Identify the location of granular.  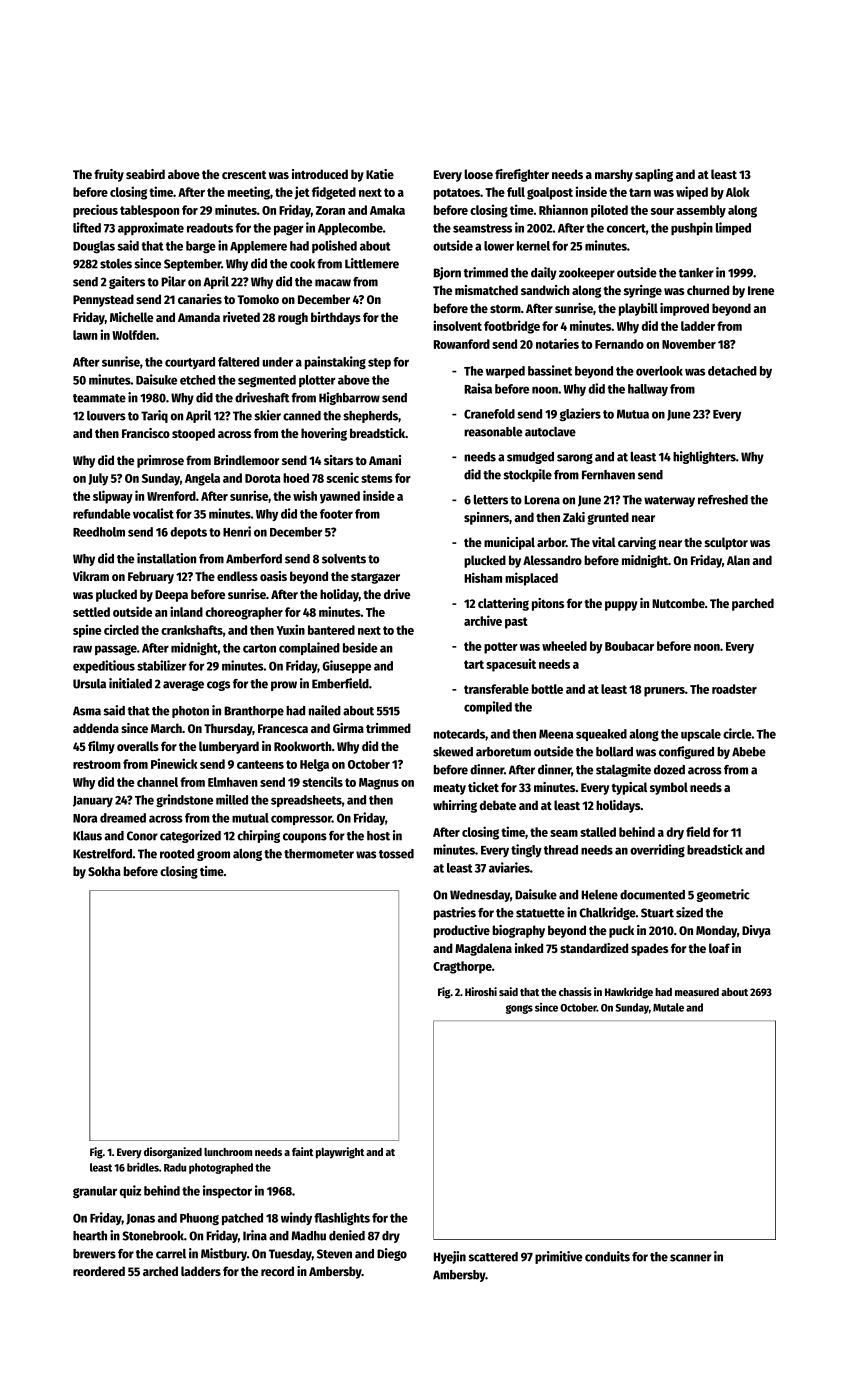
(95, 1192).
